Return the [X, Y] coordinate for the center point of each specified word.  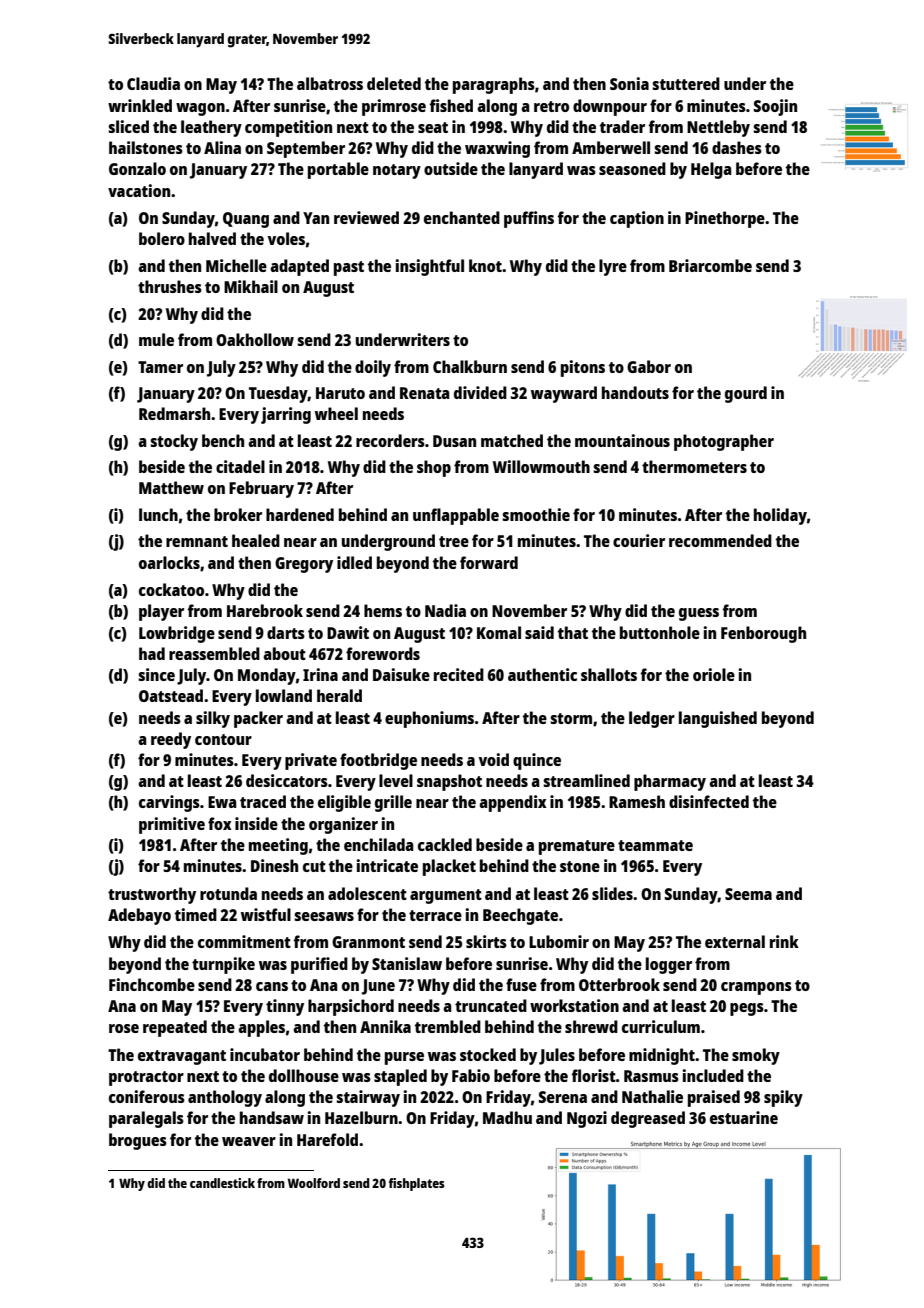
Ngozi [587, 1119]
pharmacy [670, 782]
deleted [394, 83]
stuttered [686, 83]
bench [223, 440]
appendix [513, 803]
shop [434, 468]
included [713, 1075]
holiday [780, 516]
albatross [330, 83]
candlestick [222, 1183]
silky [213, 719]
